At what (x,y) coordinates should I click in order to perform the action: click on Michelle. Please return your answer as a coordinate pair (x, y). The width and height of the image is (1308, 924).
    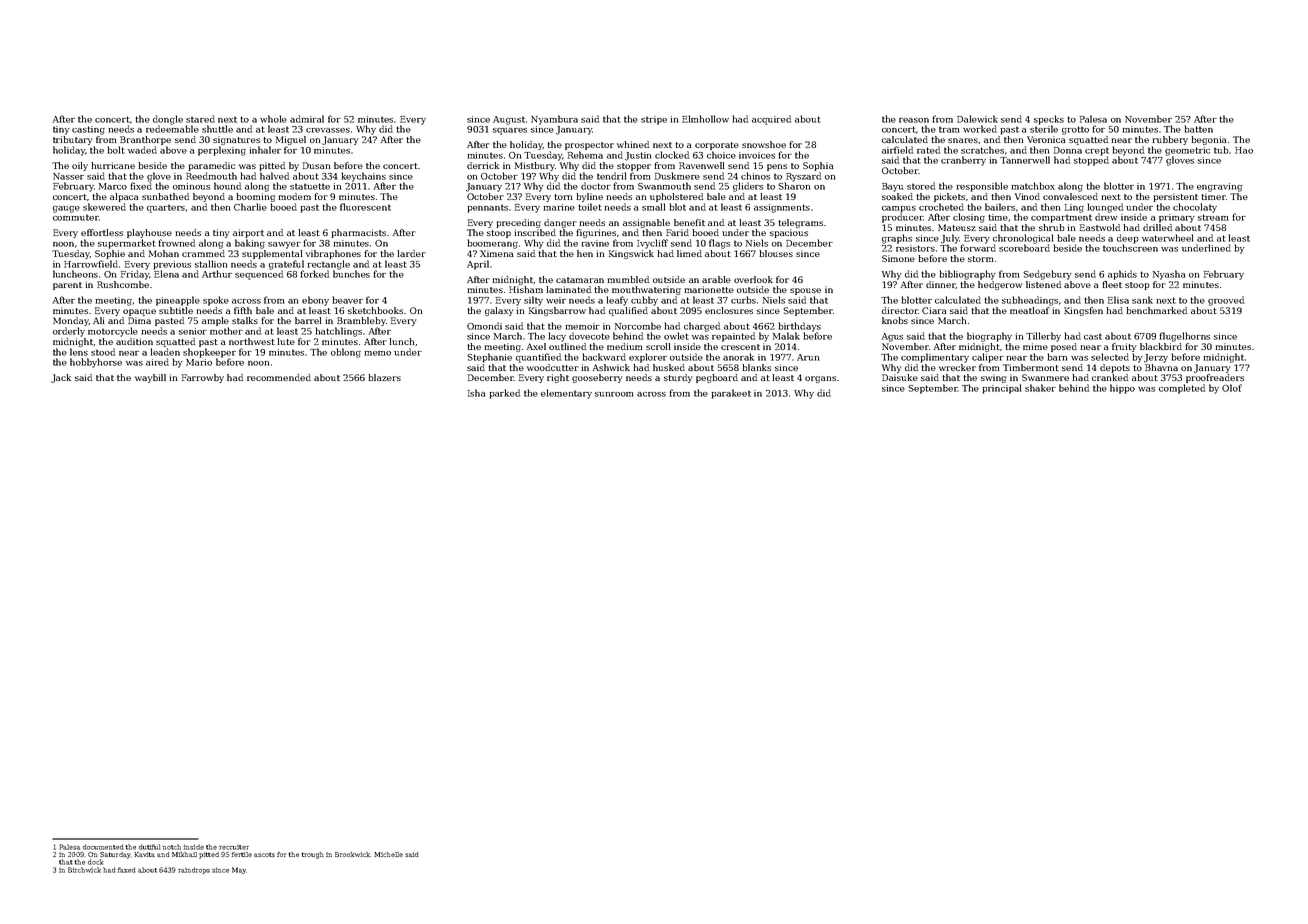
    Looking at the image, I should click on (388, 854).
